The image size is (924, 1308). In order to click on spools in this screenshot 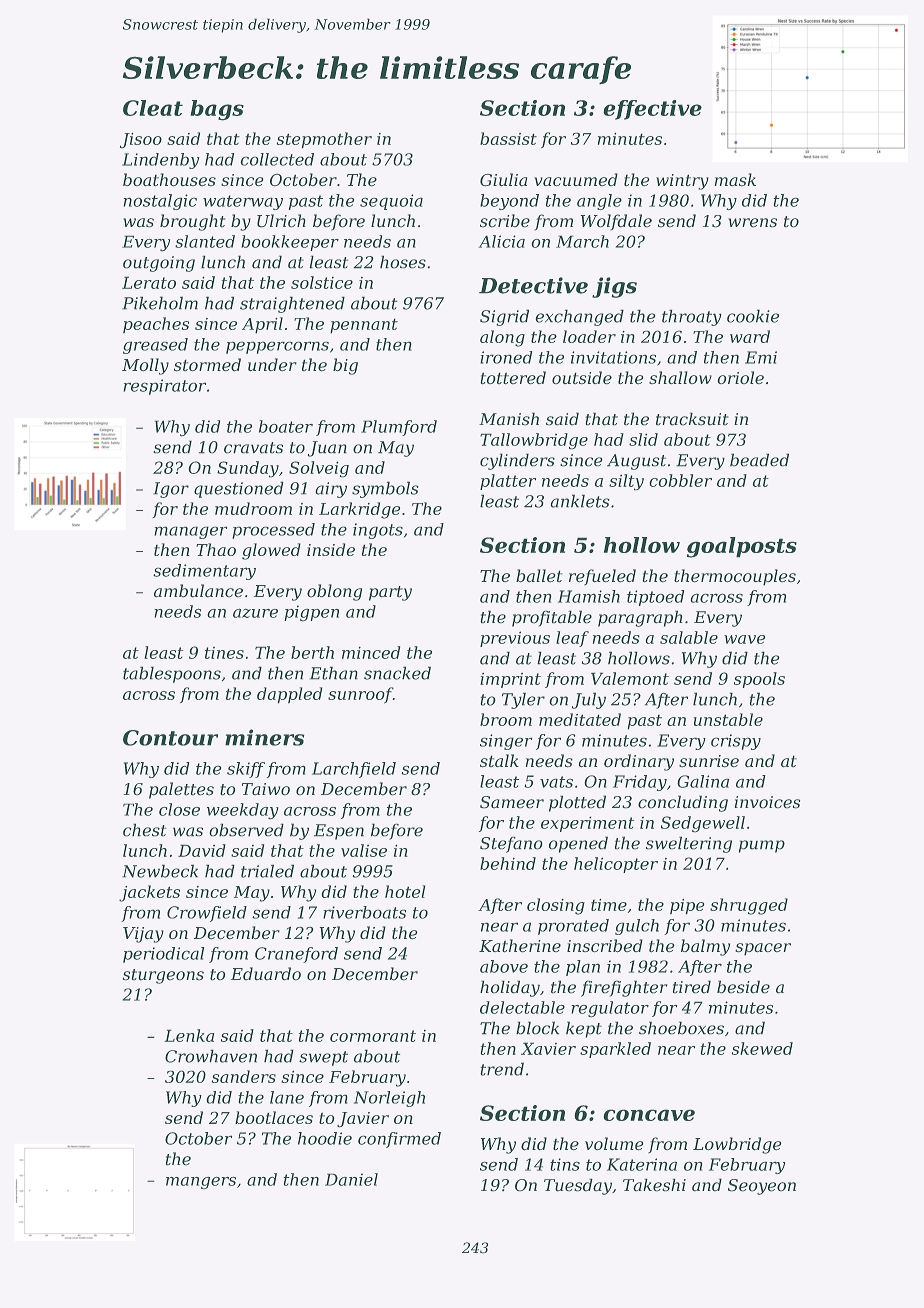, I will do `click(759, 680)`.
